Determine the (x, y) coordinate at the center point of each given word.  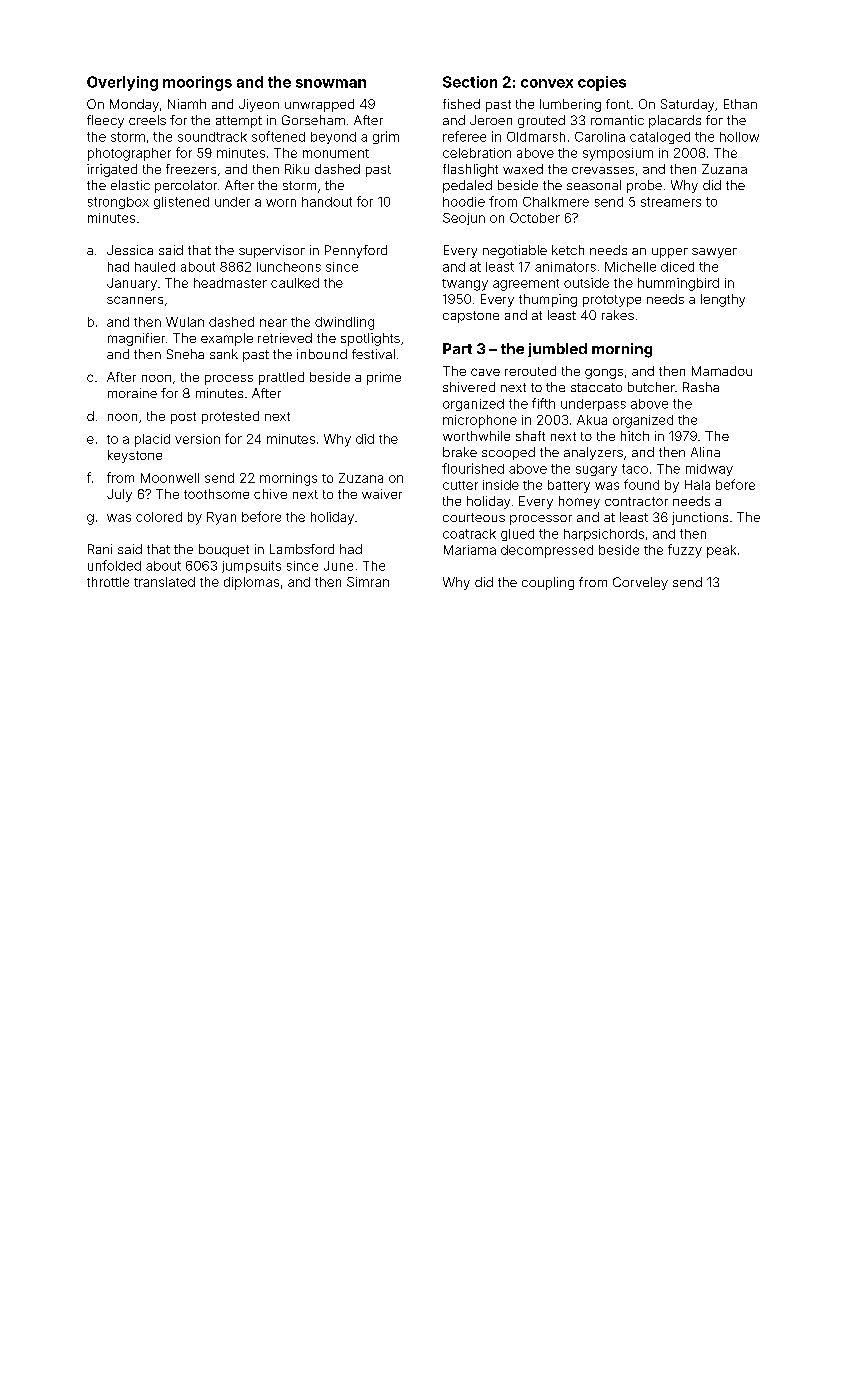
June (338, 566)
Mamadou (722, 371)
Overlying (122, 83)
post (183, 418)
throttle (108, 582)
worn (281, 203)
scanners (135, 300)
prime (384, 378)
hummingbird (678, 284)
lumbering (570, 105)
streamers (671, 202)
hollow (739, 137)
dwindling (344, 323)
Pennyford (356, 251)
